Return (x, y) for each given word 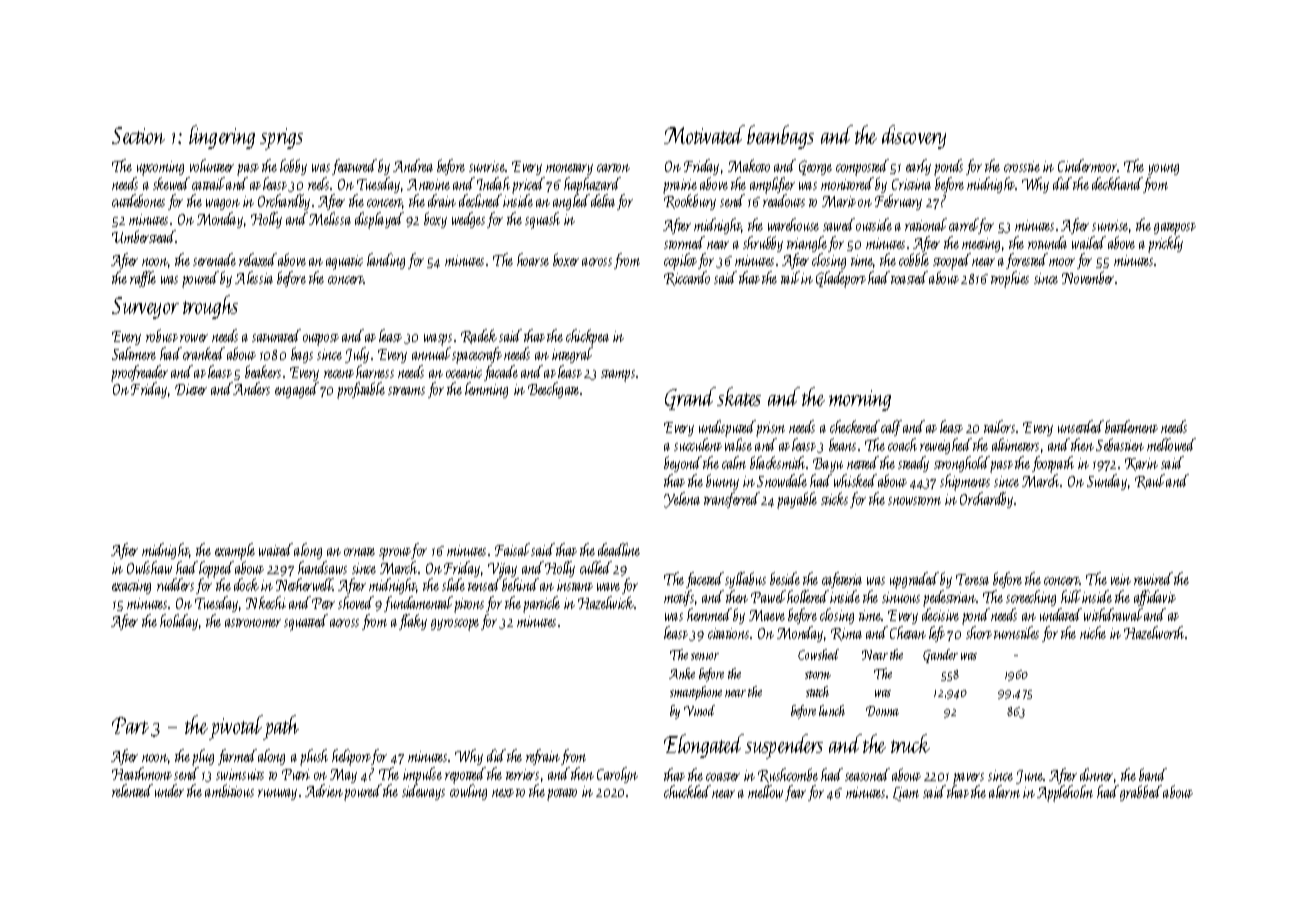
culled (596, 567)
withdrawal (1113, 614)
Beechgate (553, 390)
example (235, 551)
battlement (1131, 426)
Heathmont (142, 773)
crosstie (1022, 166)
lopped (216, 570)
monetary (569, 169)
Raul (1150, 481)
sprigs (281, 139)
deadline (619, 549)
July (357, 355)
